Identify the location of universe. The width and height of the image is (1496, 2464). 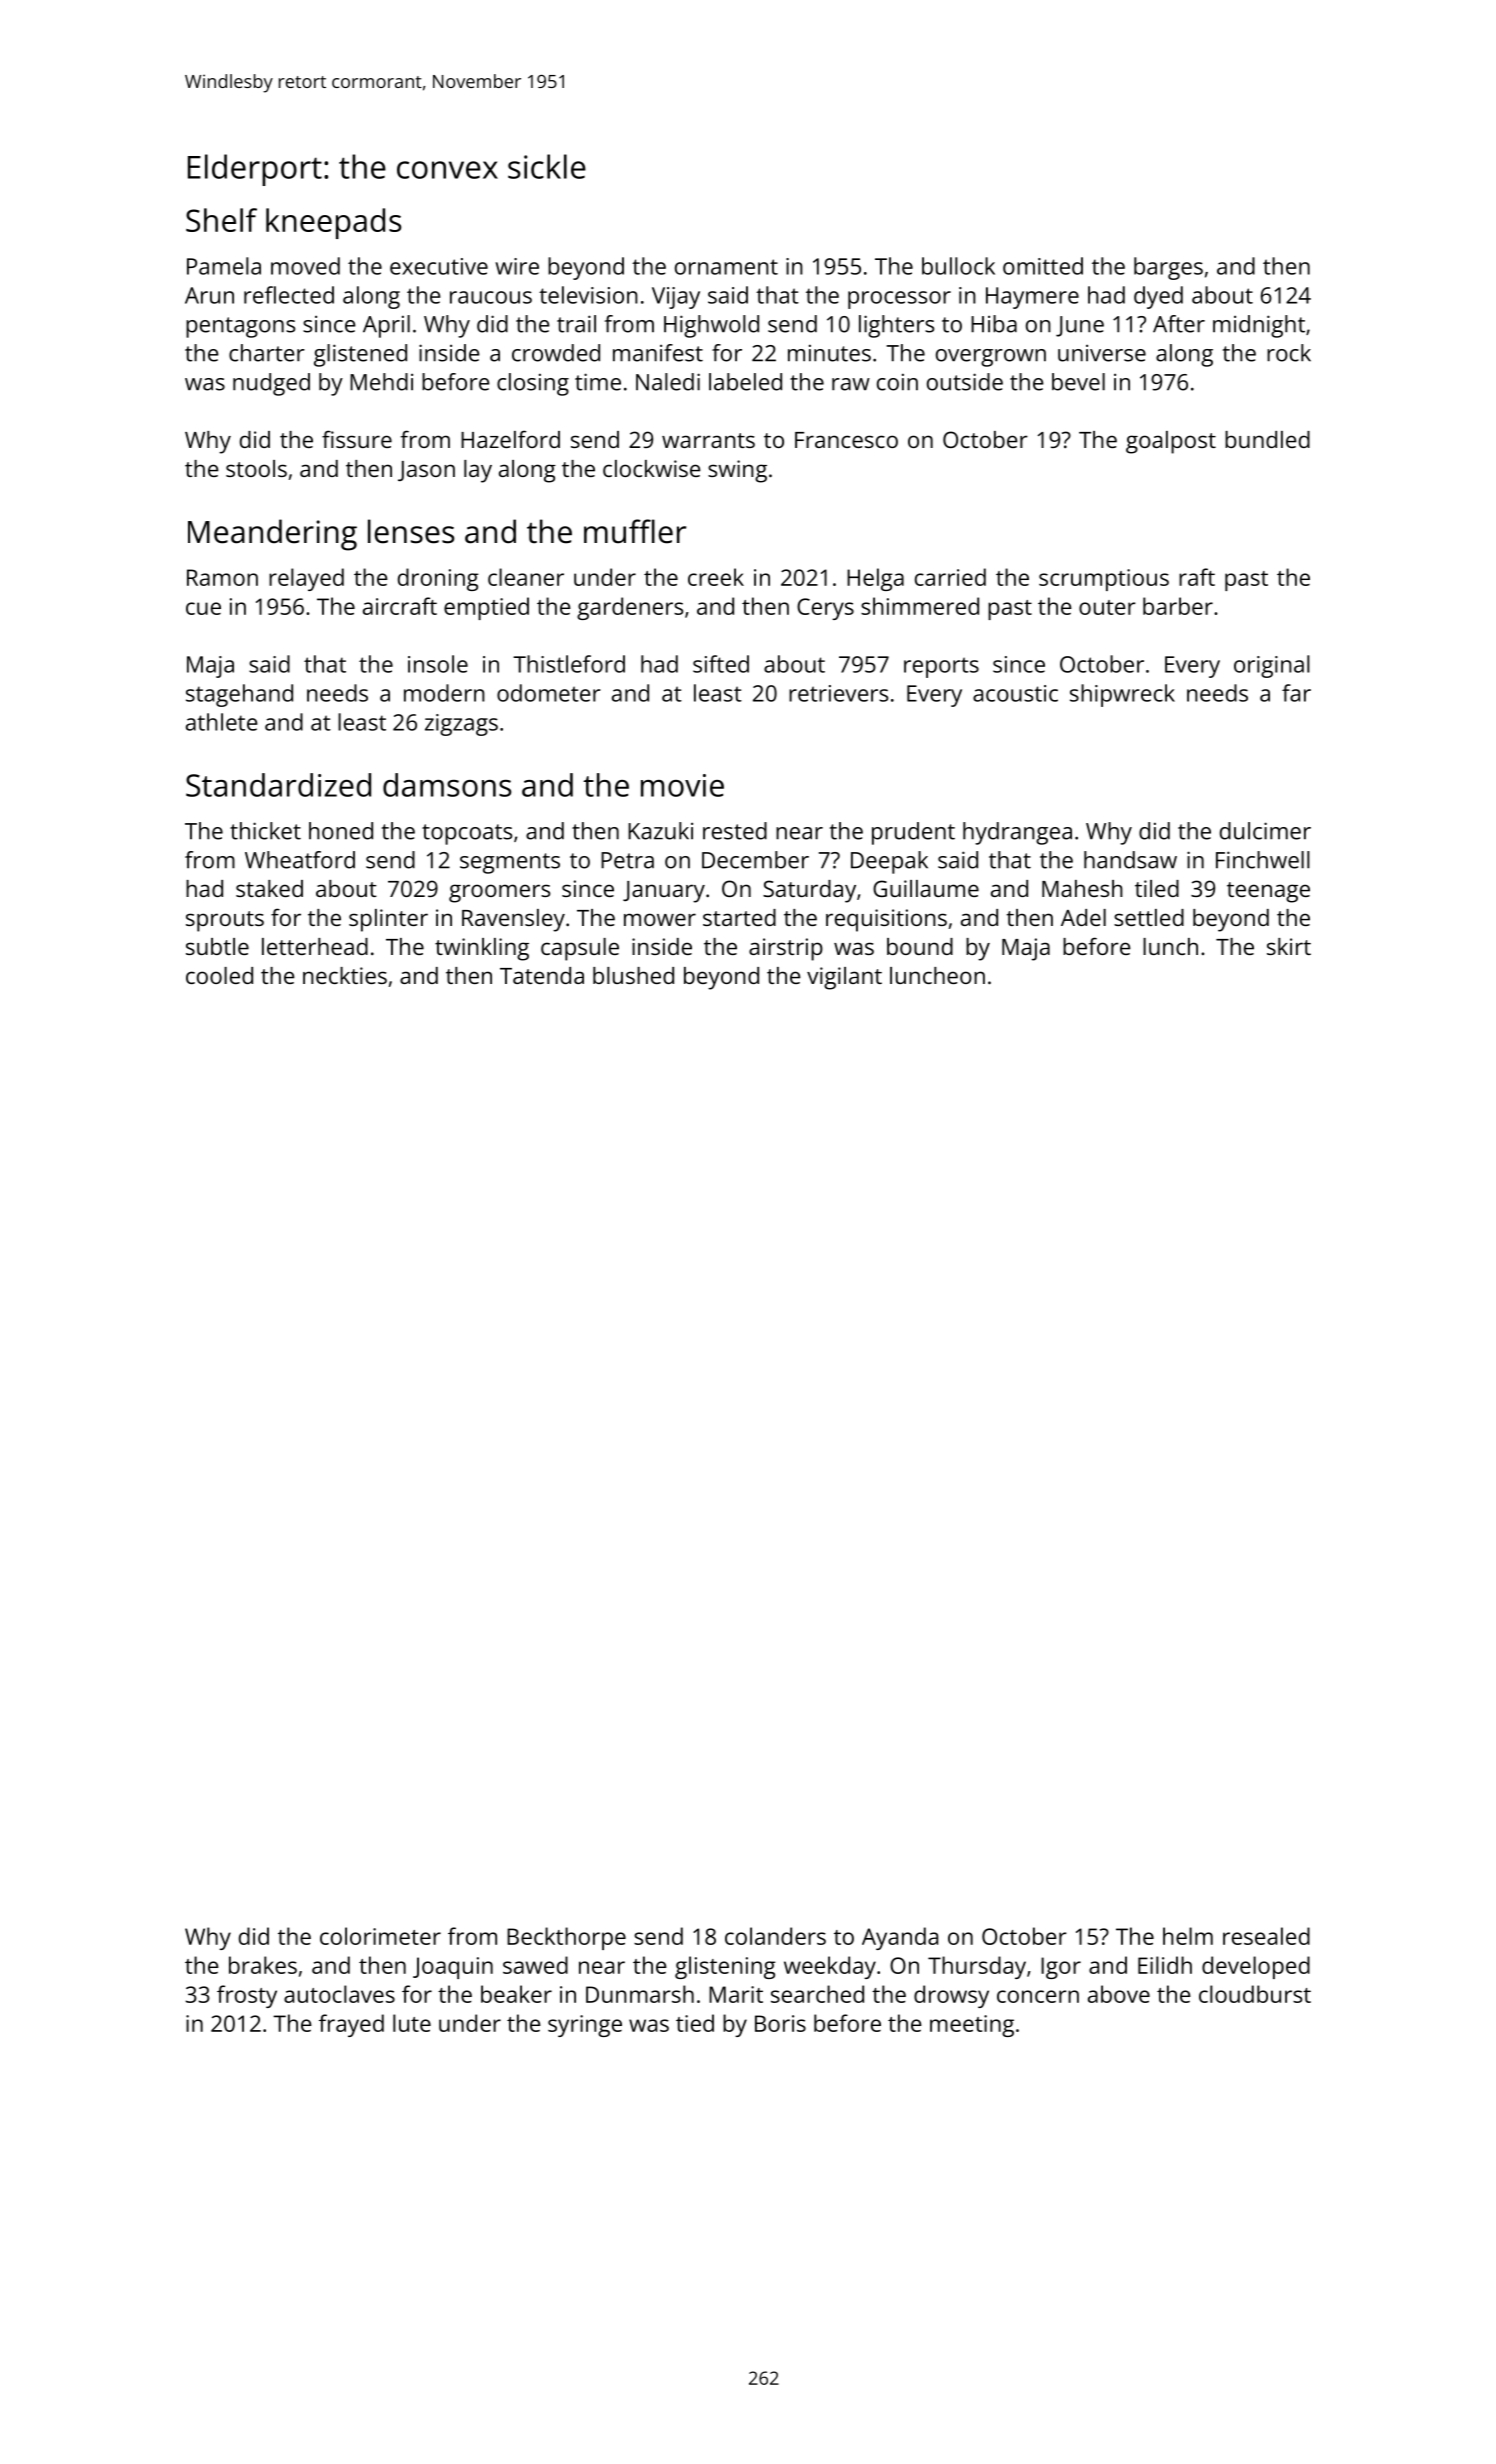
(1102, 353).
